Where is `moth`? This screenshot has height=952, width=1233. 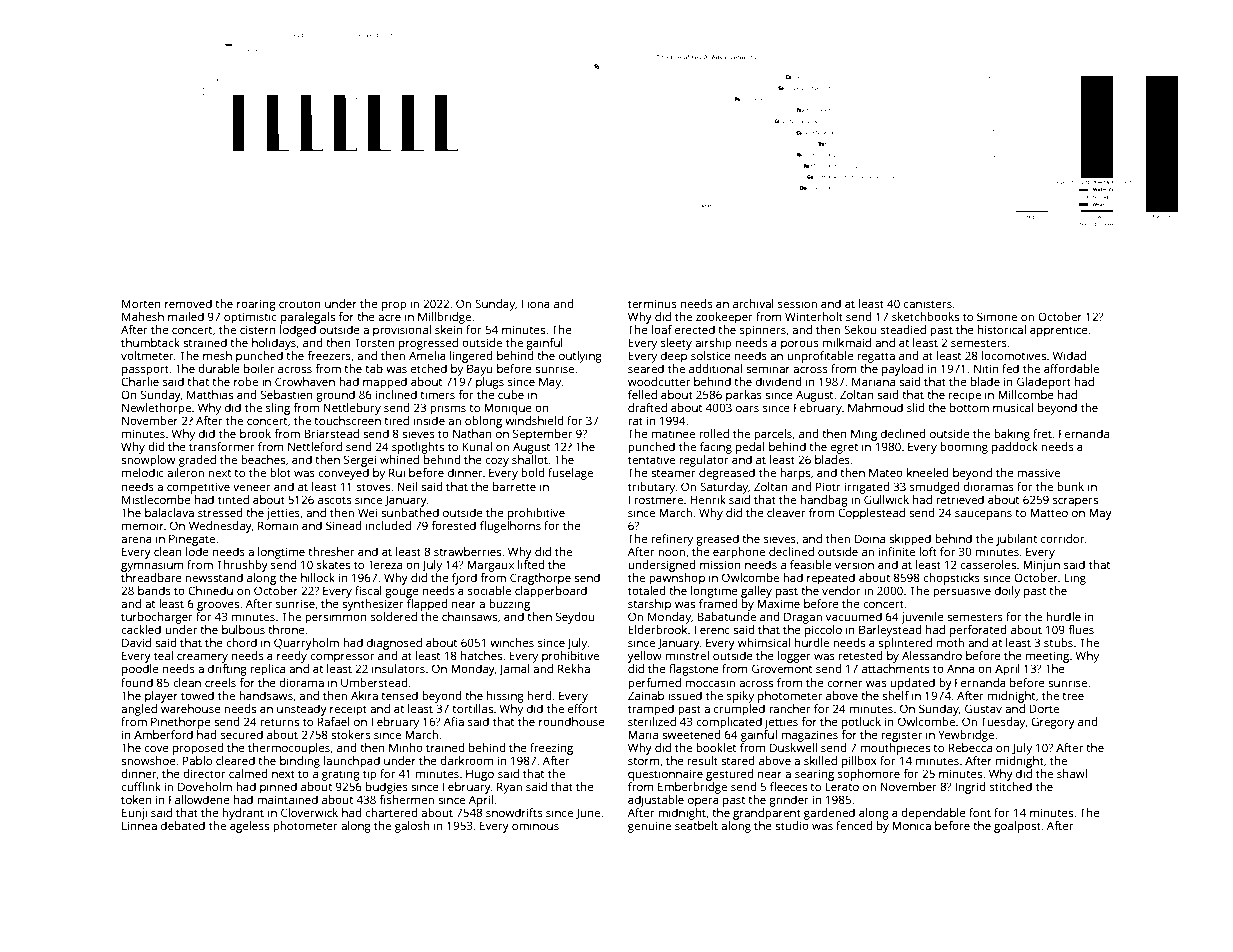
moth is located at coordinates (950, 642).
